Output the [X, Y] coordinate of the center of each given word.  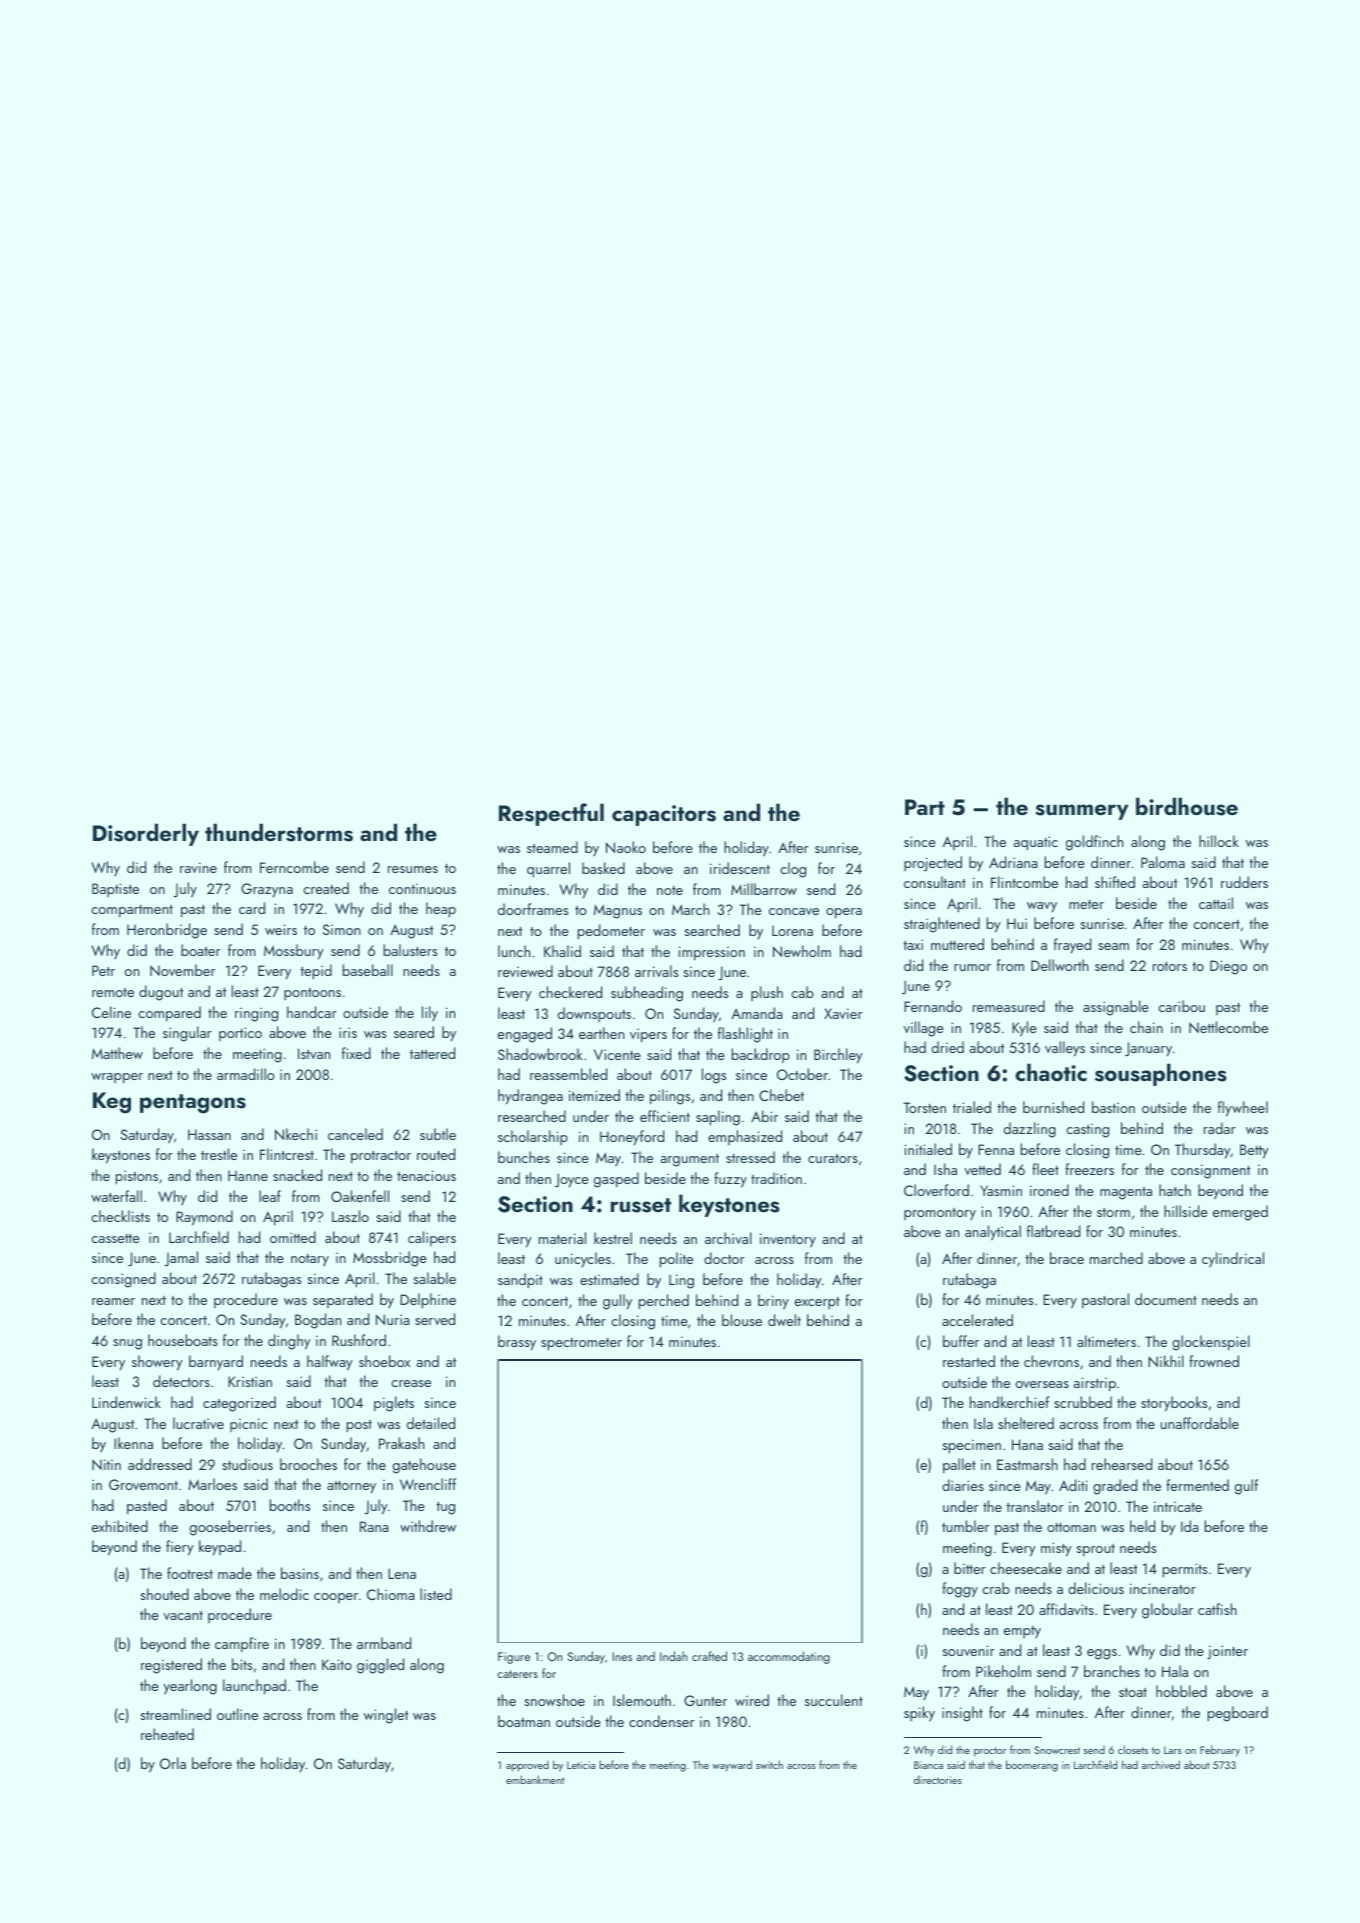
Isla [983, 1423]
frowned [1214, 1361]
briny [773, 1302]
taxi [913, 944]
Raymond [204, 1218]
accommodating [789, 1657]
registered [171, 1666]
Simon [341, 929]
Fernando [933, 1006]
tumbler [965, 1526]
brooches [308, 1464]
